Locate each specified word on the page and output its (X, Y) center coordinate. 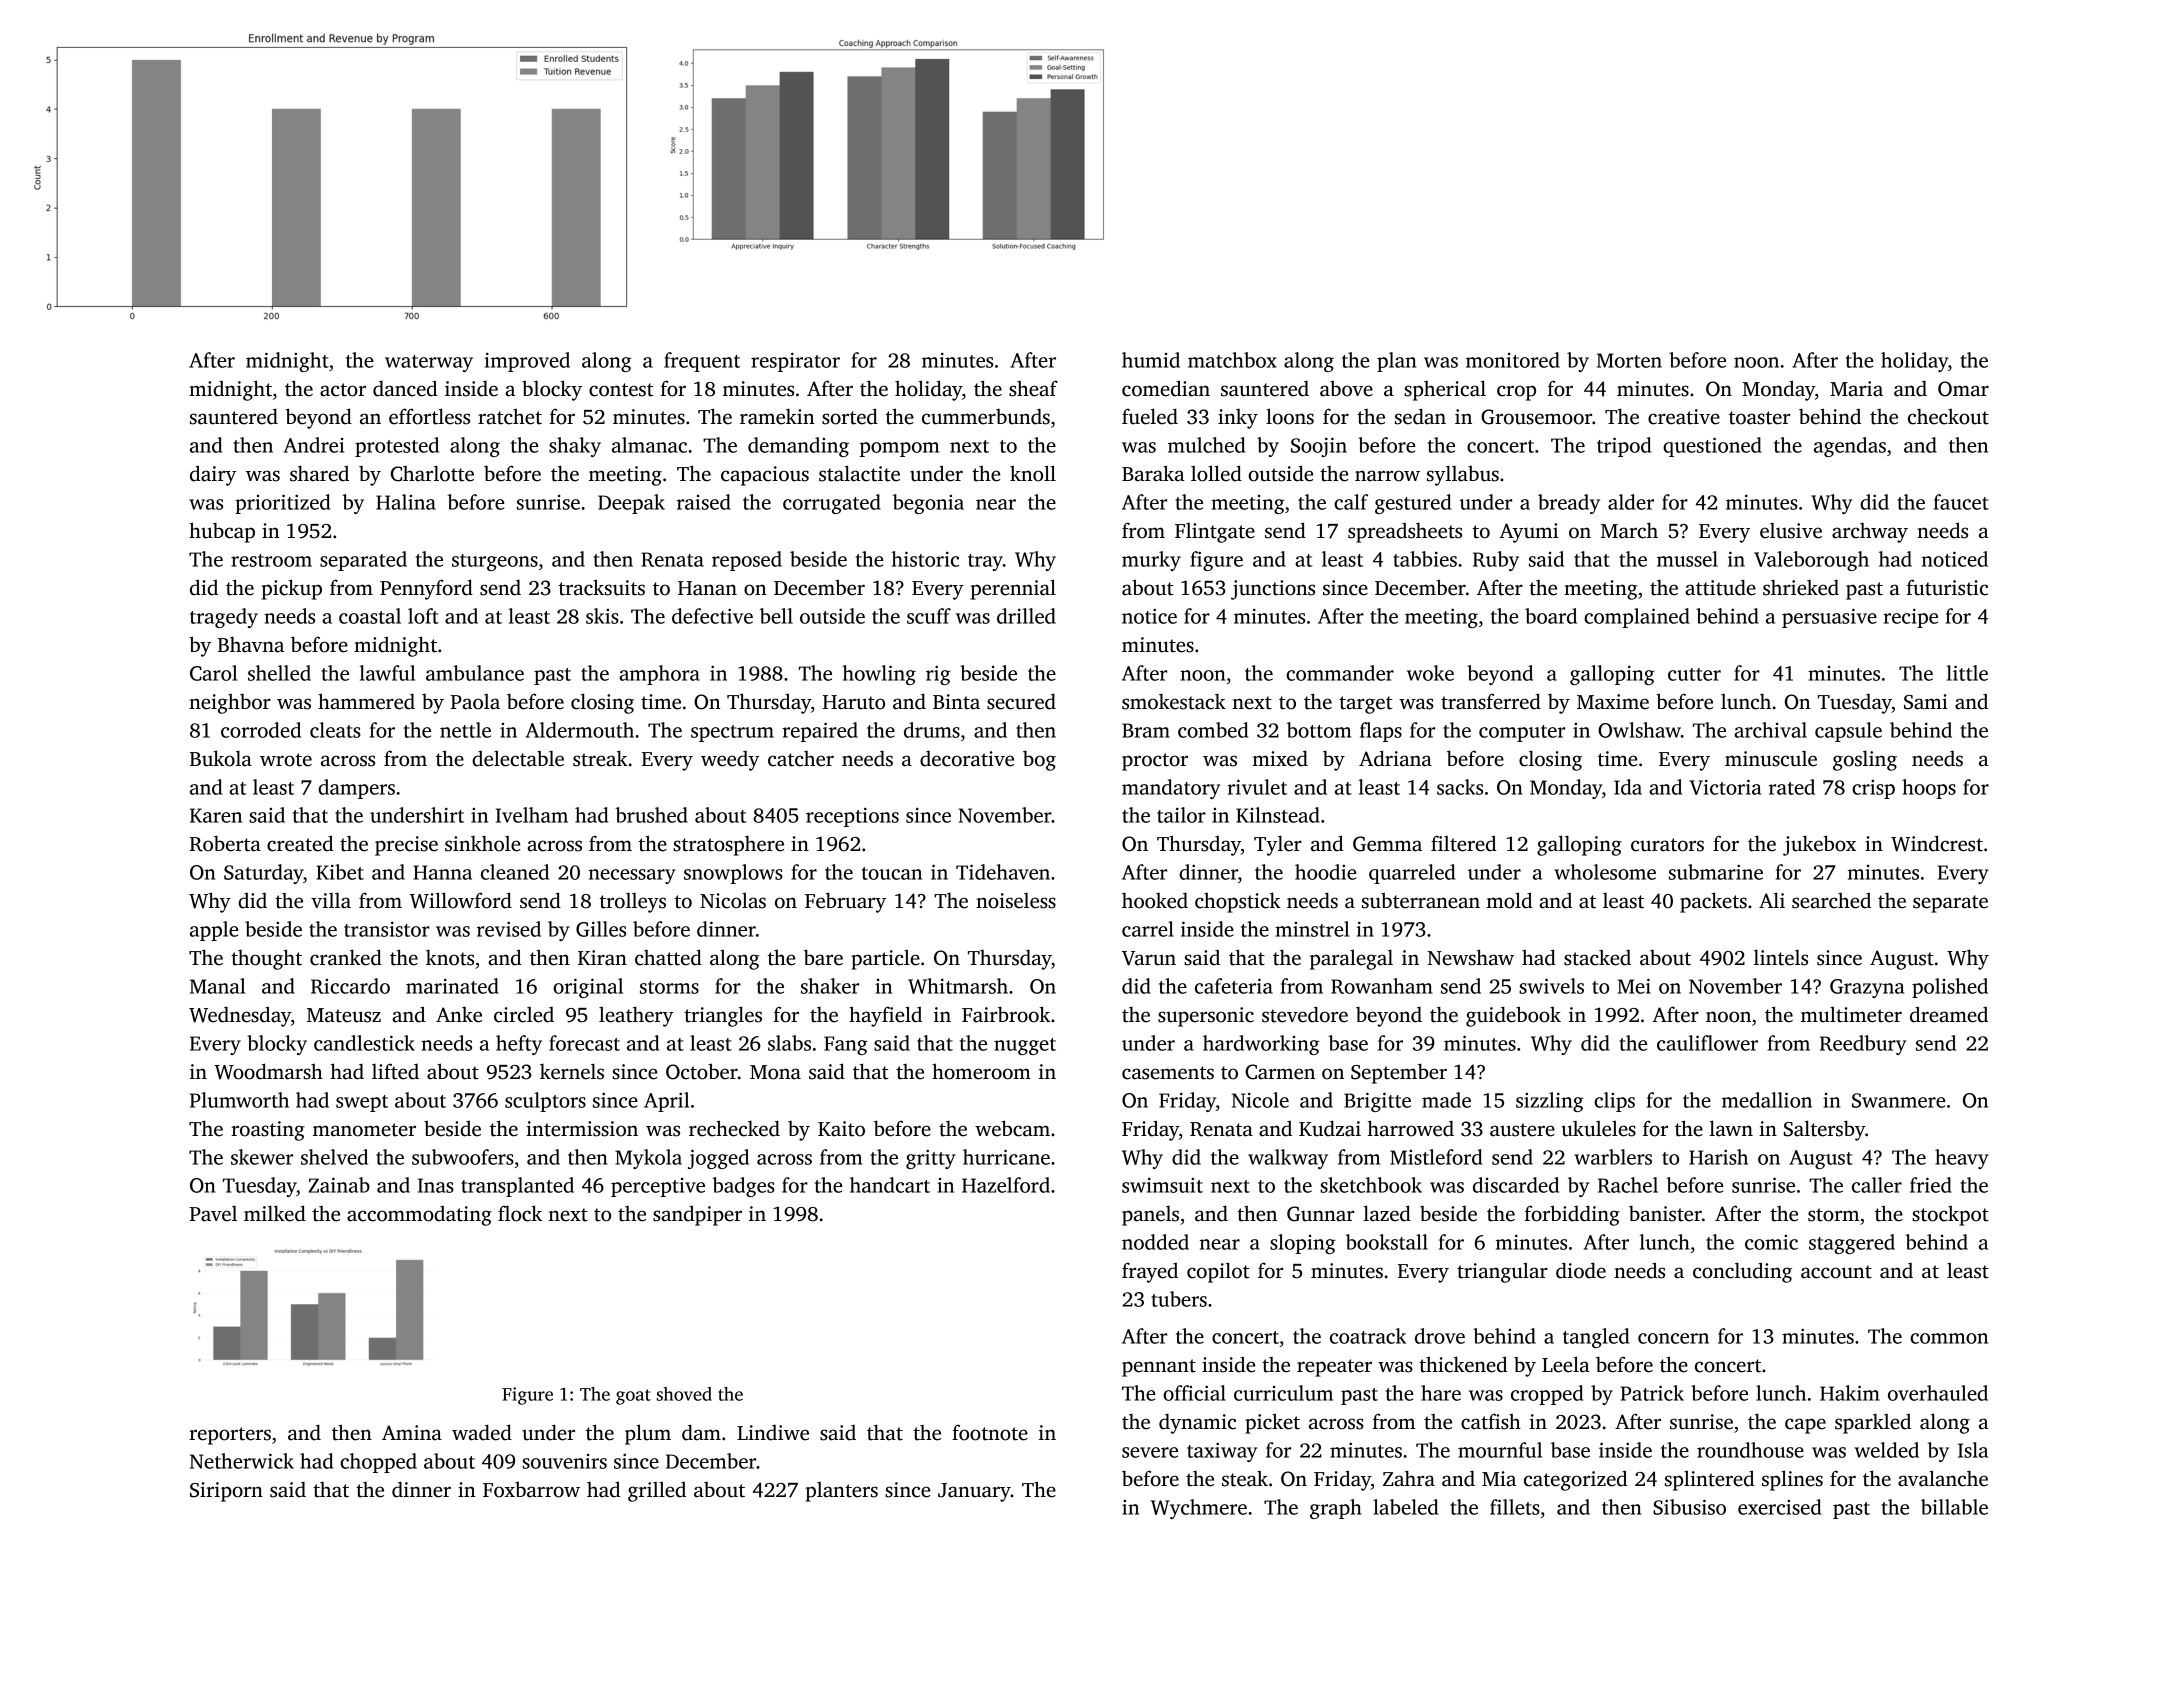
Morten (1629, 360)
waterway (429, 363)
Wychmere (1199, 1509)
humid (1151, 360)
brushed (651, 815)
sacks (1460, 787)
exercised (1779, 1507)
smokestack (1174, 701)
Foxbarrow (531, 1490)
